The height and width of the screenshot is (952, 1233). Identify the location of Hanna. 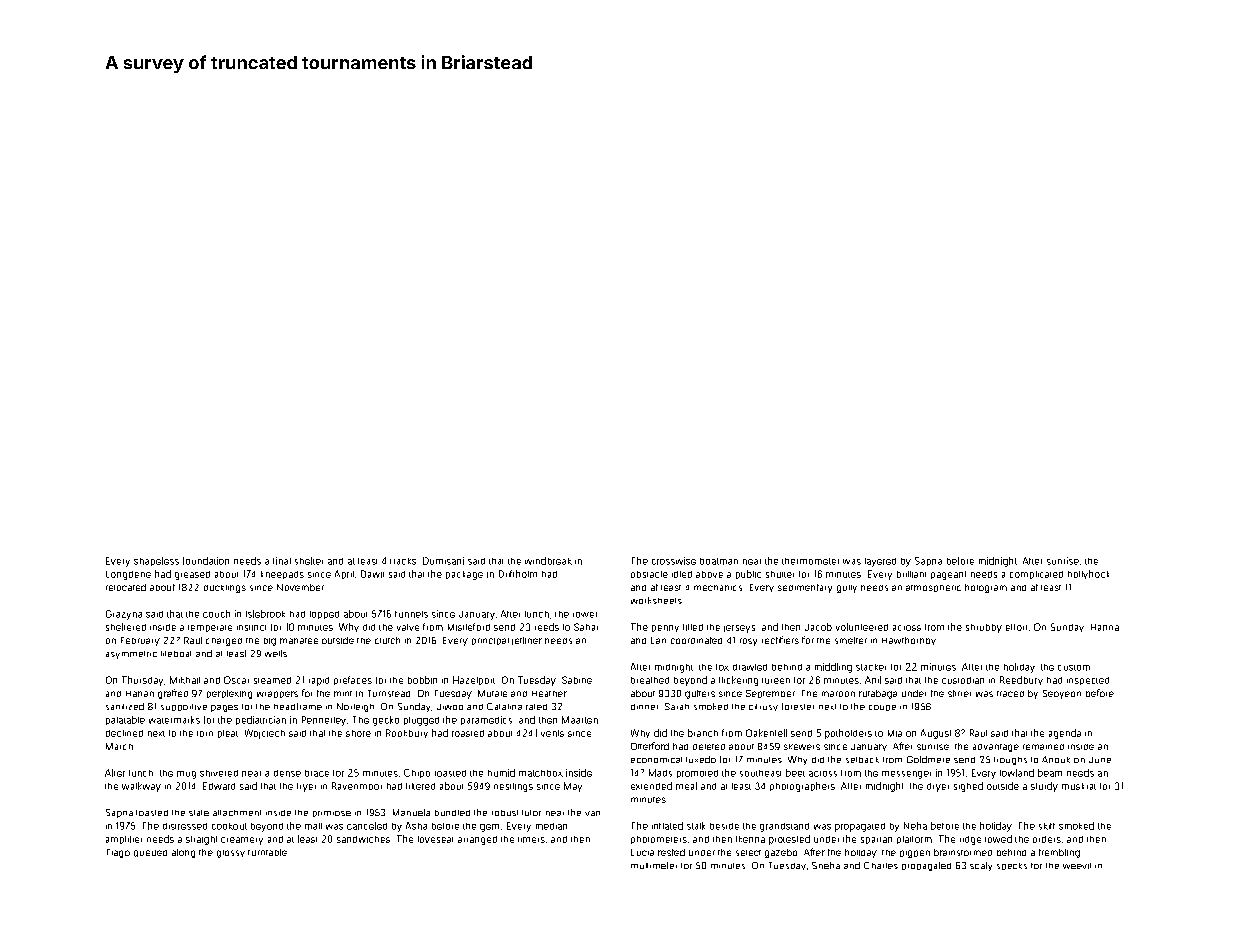
(1105, 627).
